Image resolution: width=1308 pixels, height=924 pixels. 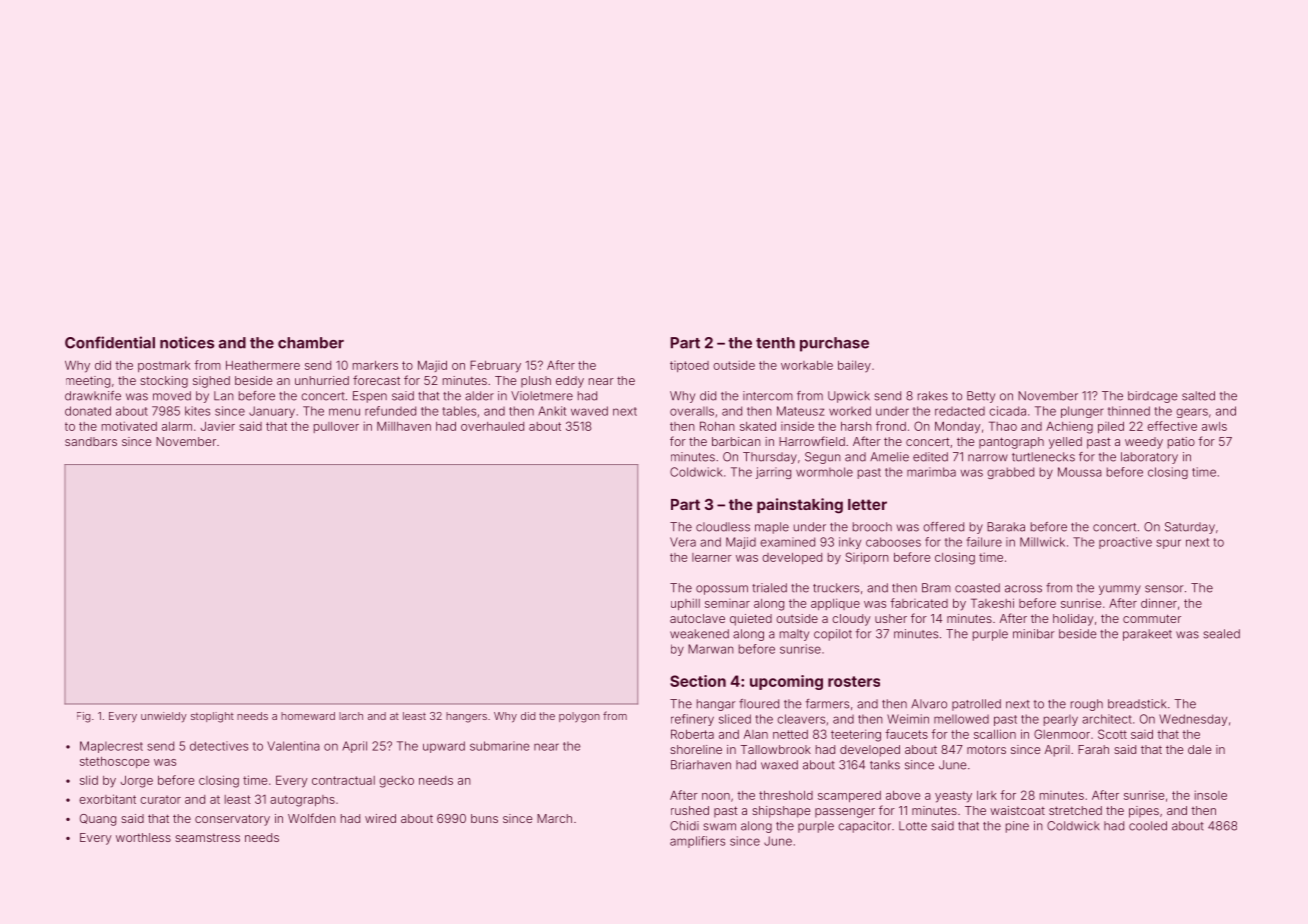 I want to click on seamstress, so click(x=207, y=837).
